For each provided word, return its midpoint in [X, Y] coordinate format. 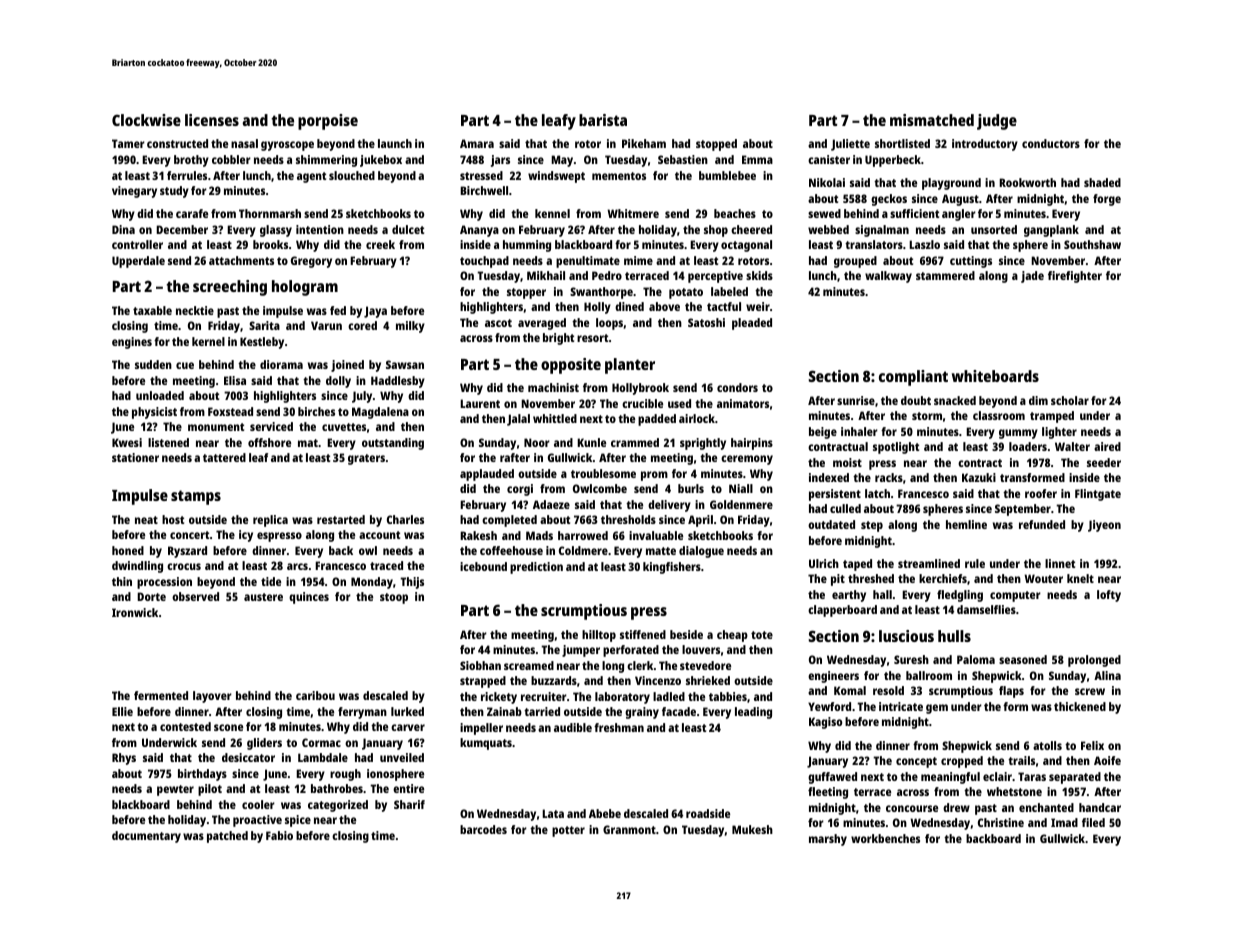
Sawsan [405, 364]
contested [185, 726]
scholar [1070, 400]
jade [1032, 277]
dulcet [408, 229]
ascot [498, 323]
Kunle [591, 442]
